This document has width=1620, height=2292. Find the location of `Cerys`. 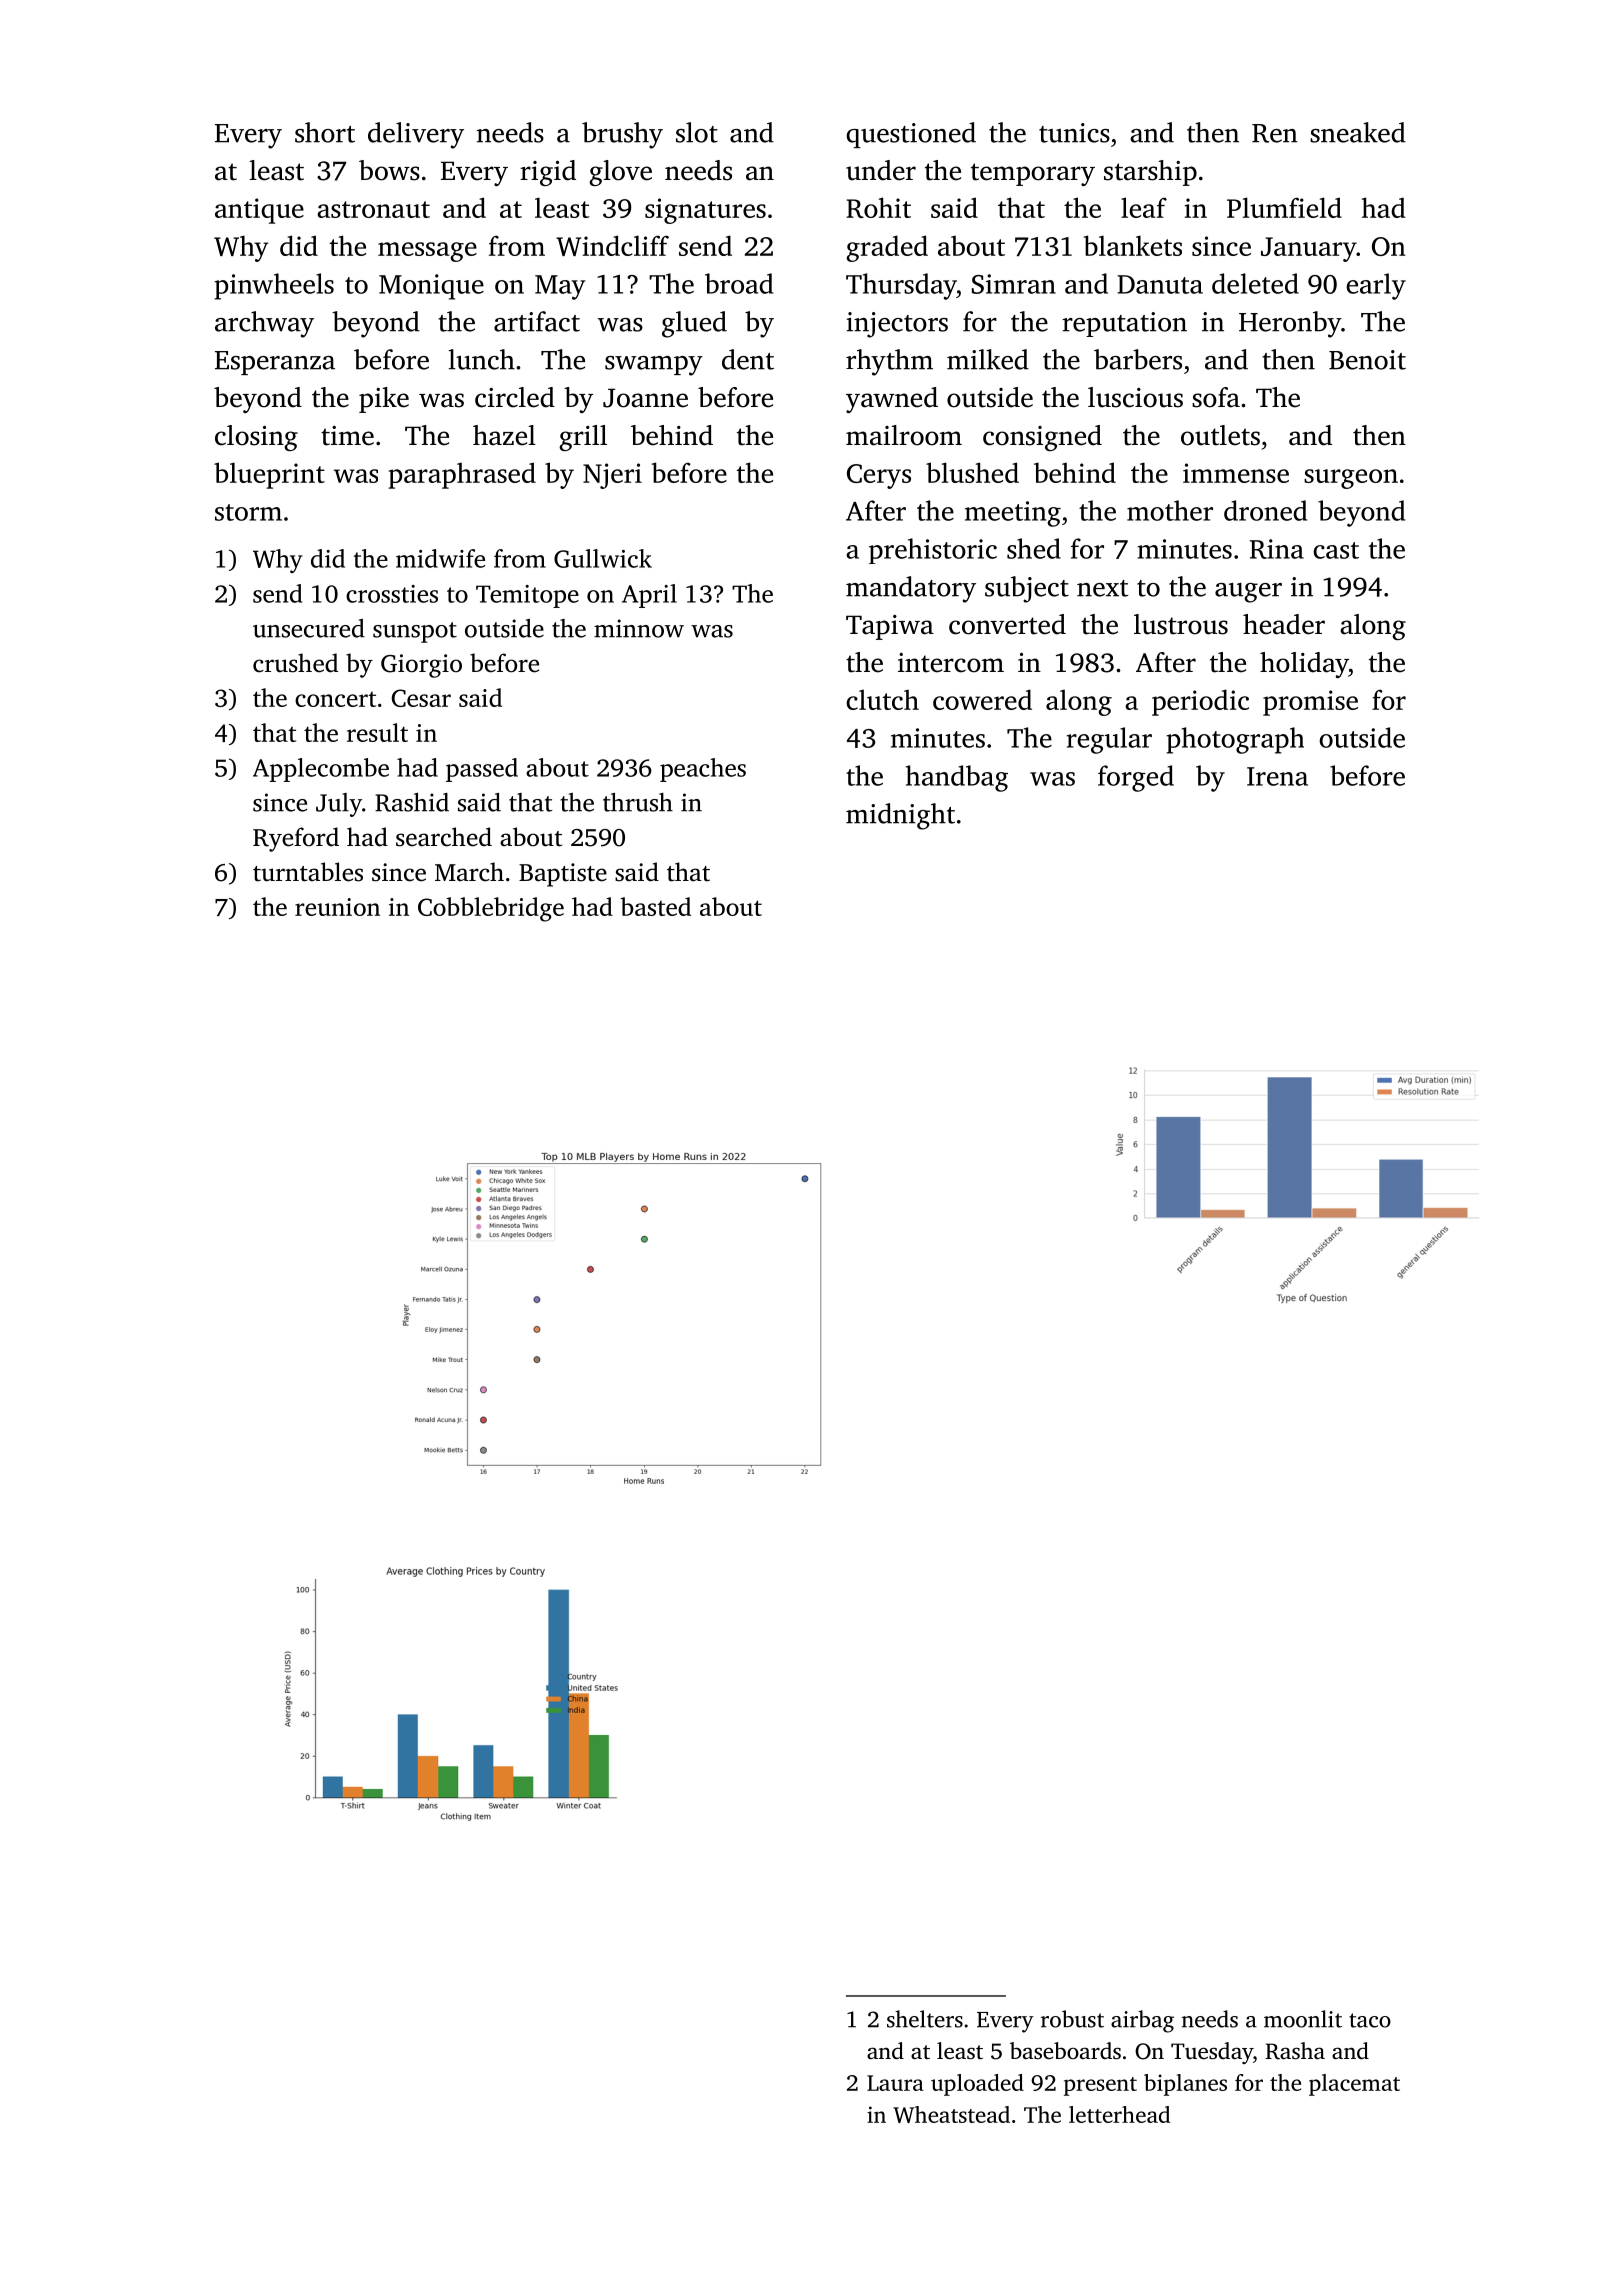

Cerys is located at coordinates (879, 476).
